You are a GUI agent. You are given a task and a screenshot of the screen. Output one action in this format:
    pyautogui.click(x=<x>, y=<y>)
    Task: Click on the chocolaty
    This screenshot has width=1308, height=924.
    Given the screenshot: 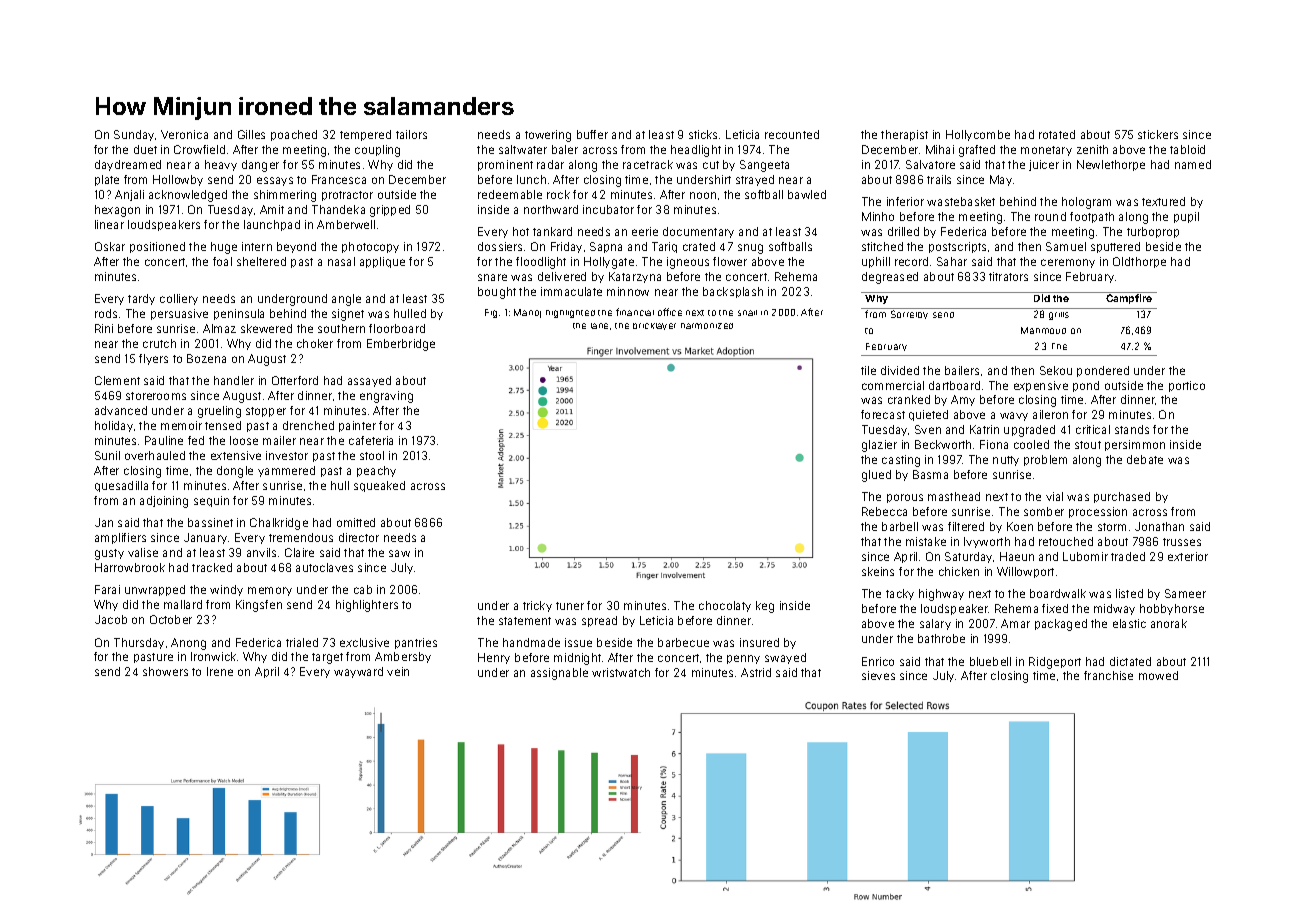 What is the action you would take?
    pyautogui.click(x=725, y=606)
